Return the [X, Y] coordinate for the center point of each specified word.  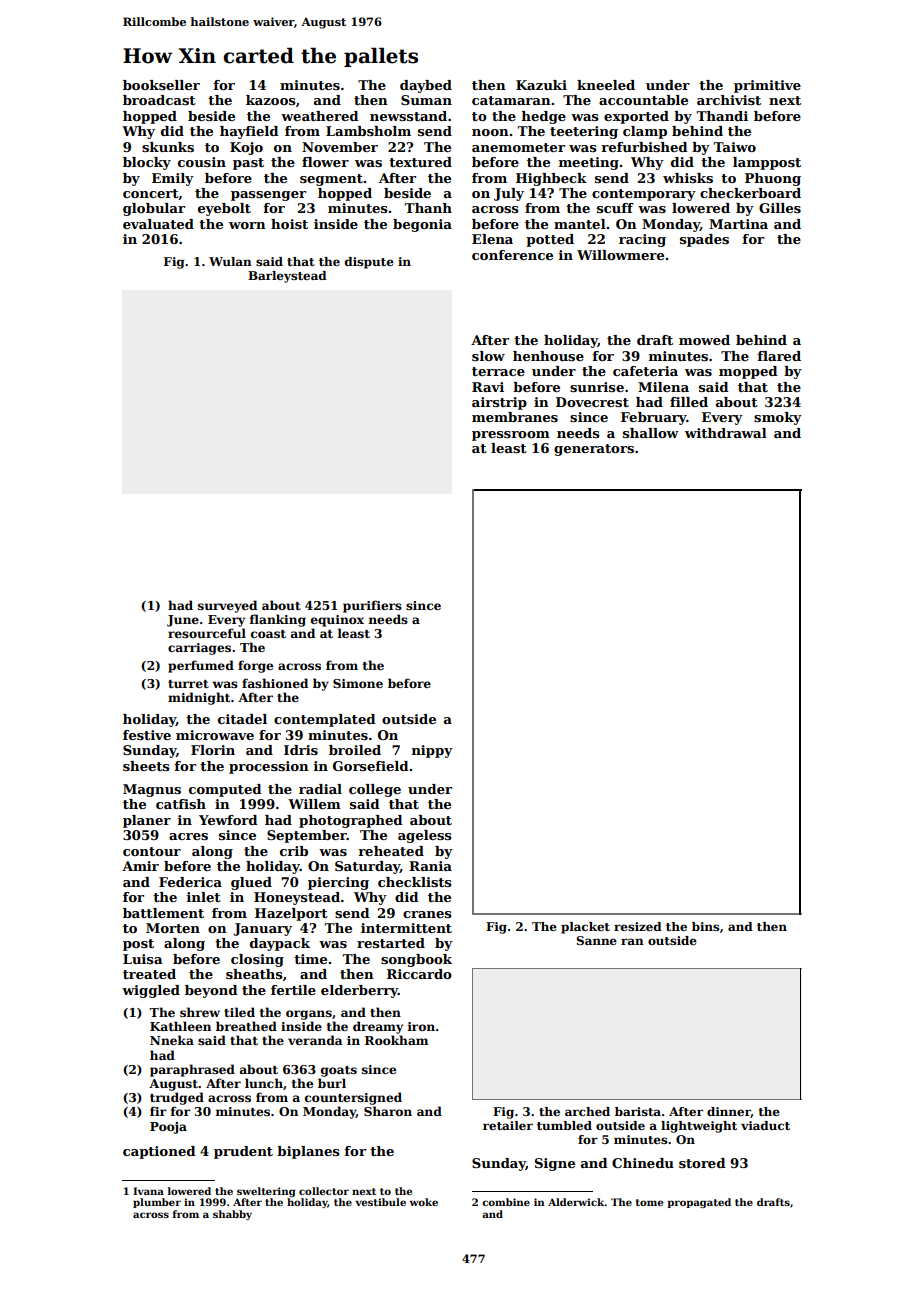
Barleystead [287, 277]
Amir [140, 866]
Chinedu [643, 1163]
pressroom [511, 436]
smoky [778, 418]
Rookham [396, 1040]
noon [490, 132]
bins [705, 926]
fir [158, 1111]
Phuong [773, 179]
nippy [432, 751]
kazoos [270, 100]
